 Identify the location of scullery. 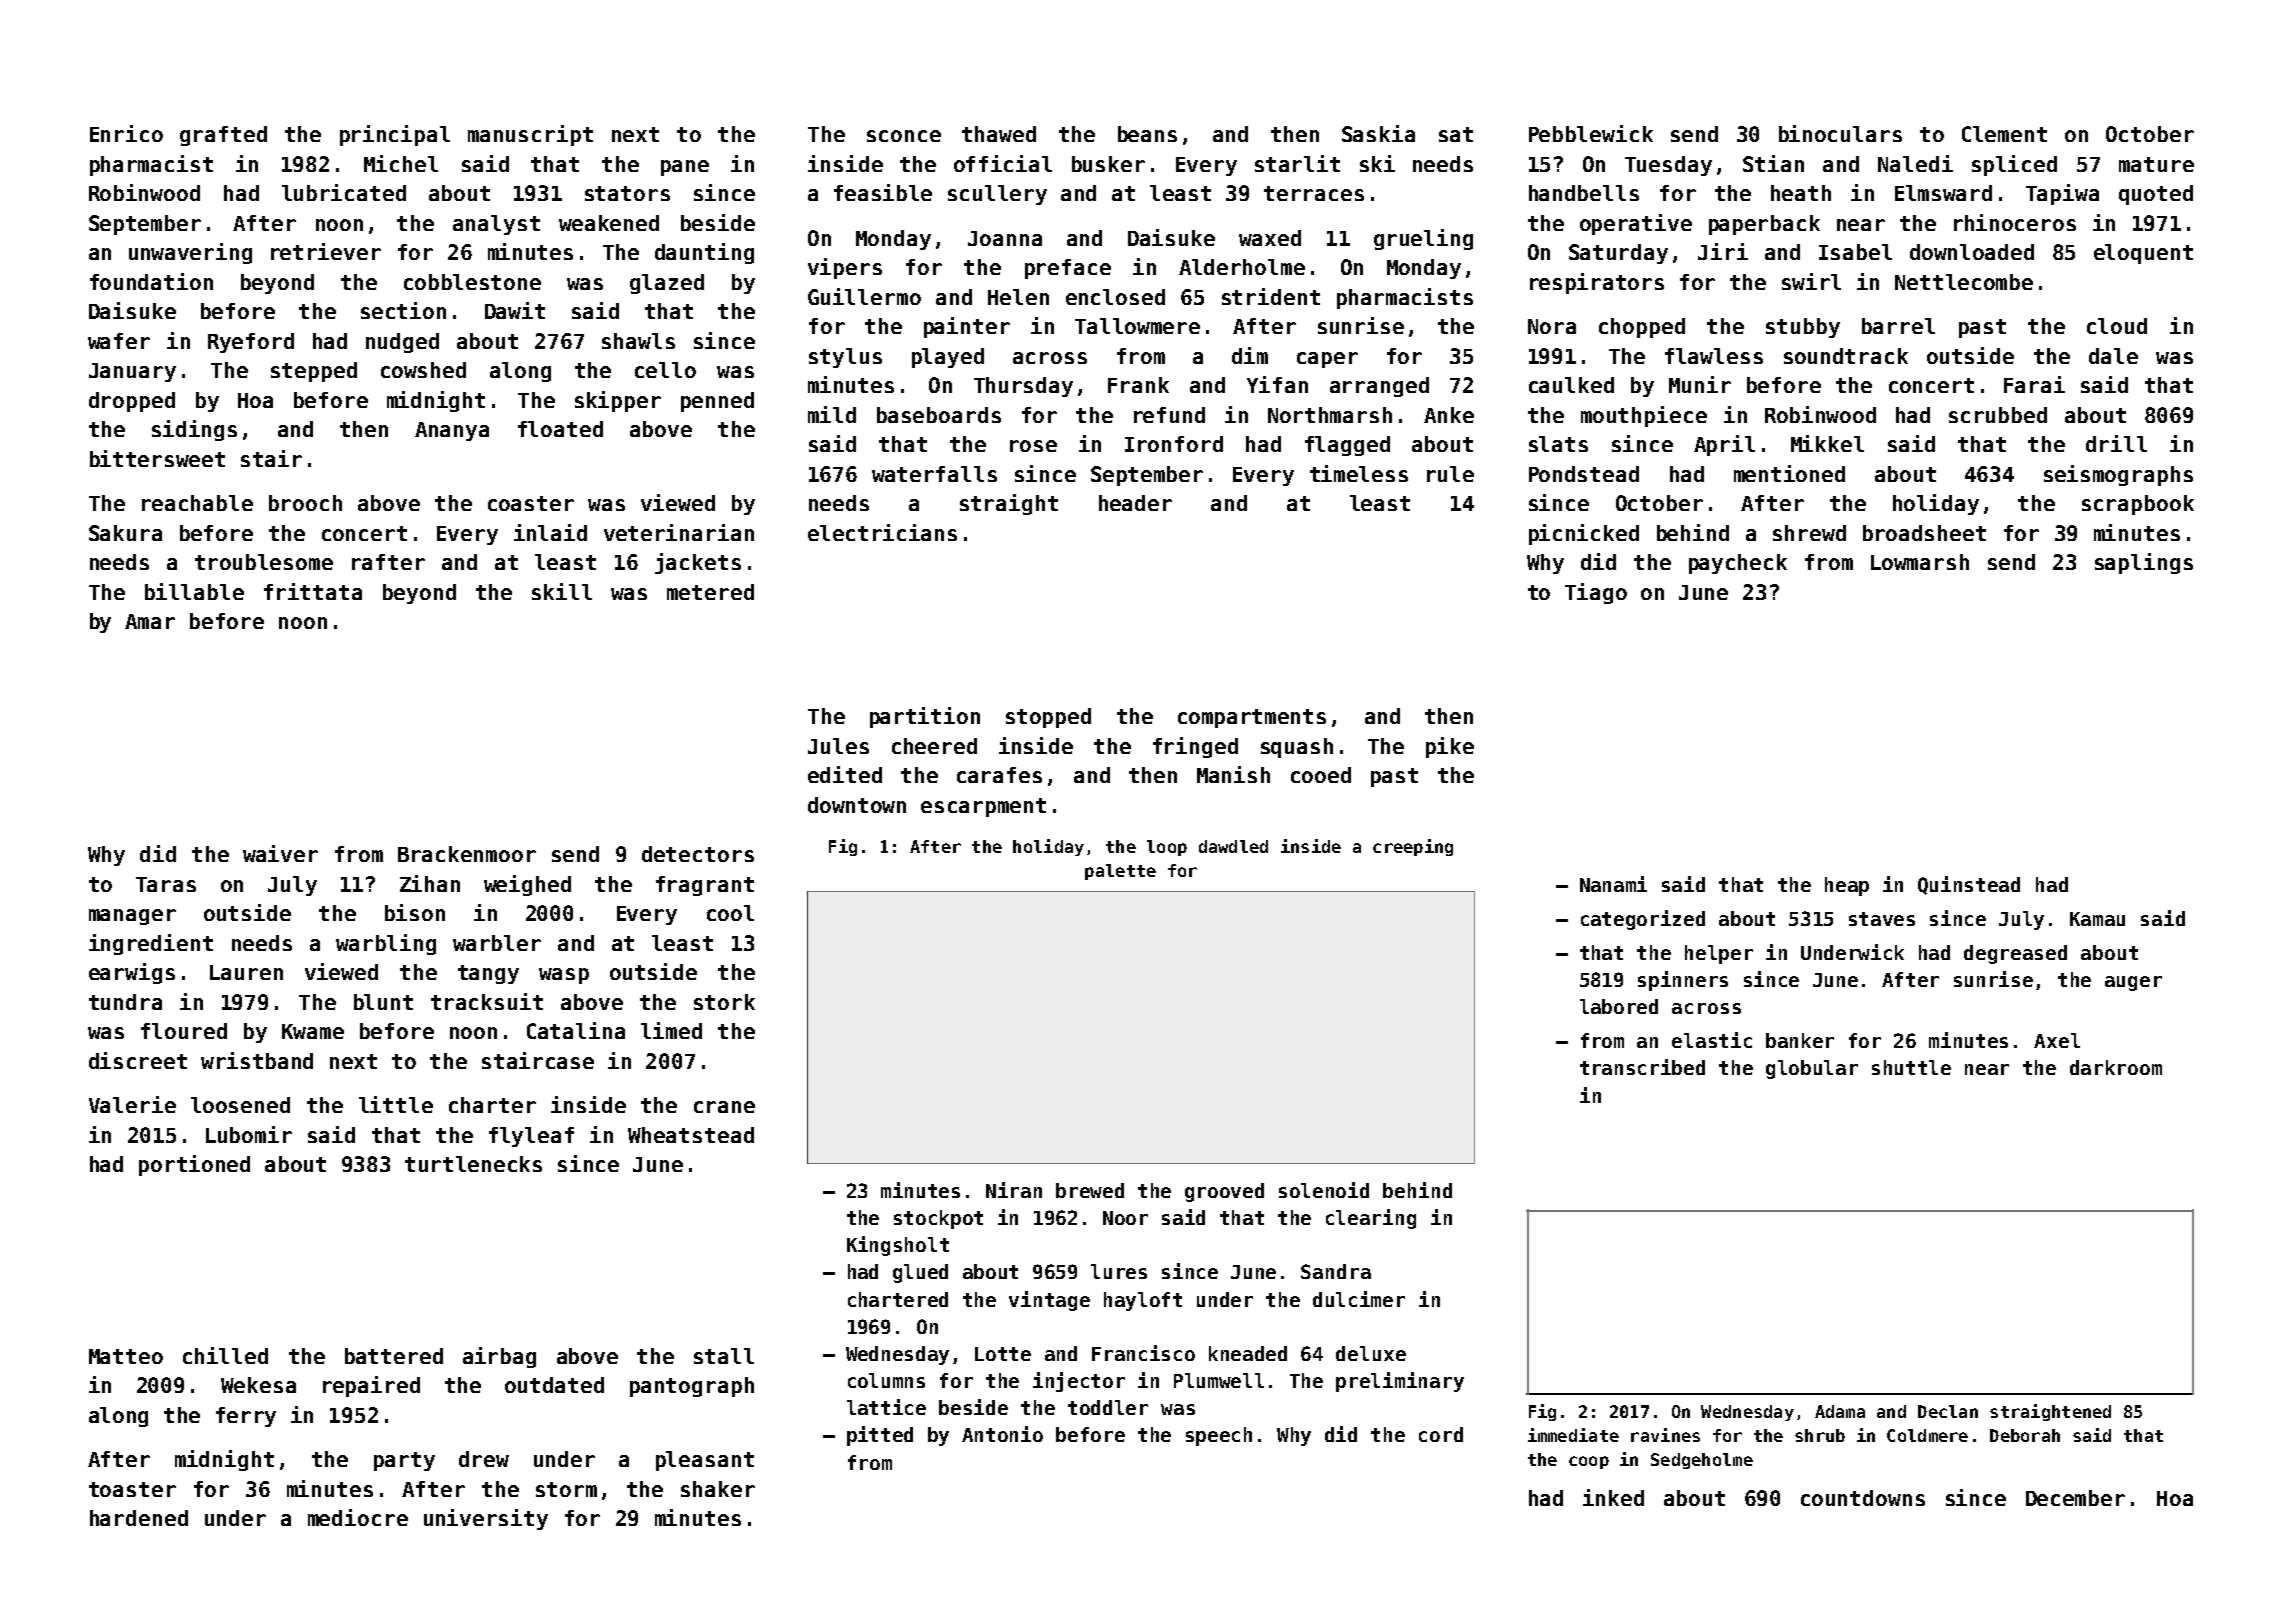
(997, 195).
